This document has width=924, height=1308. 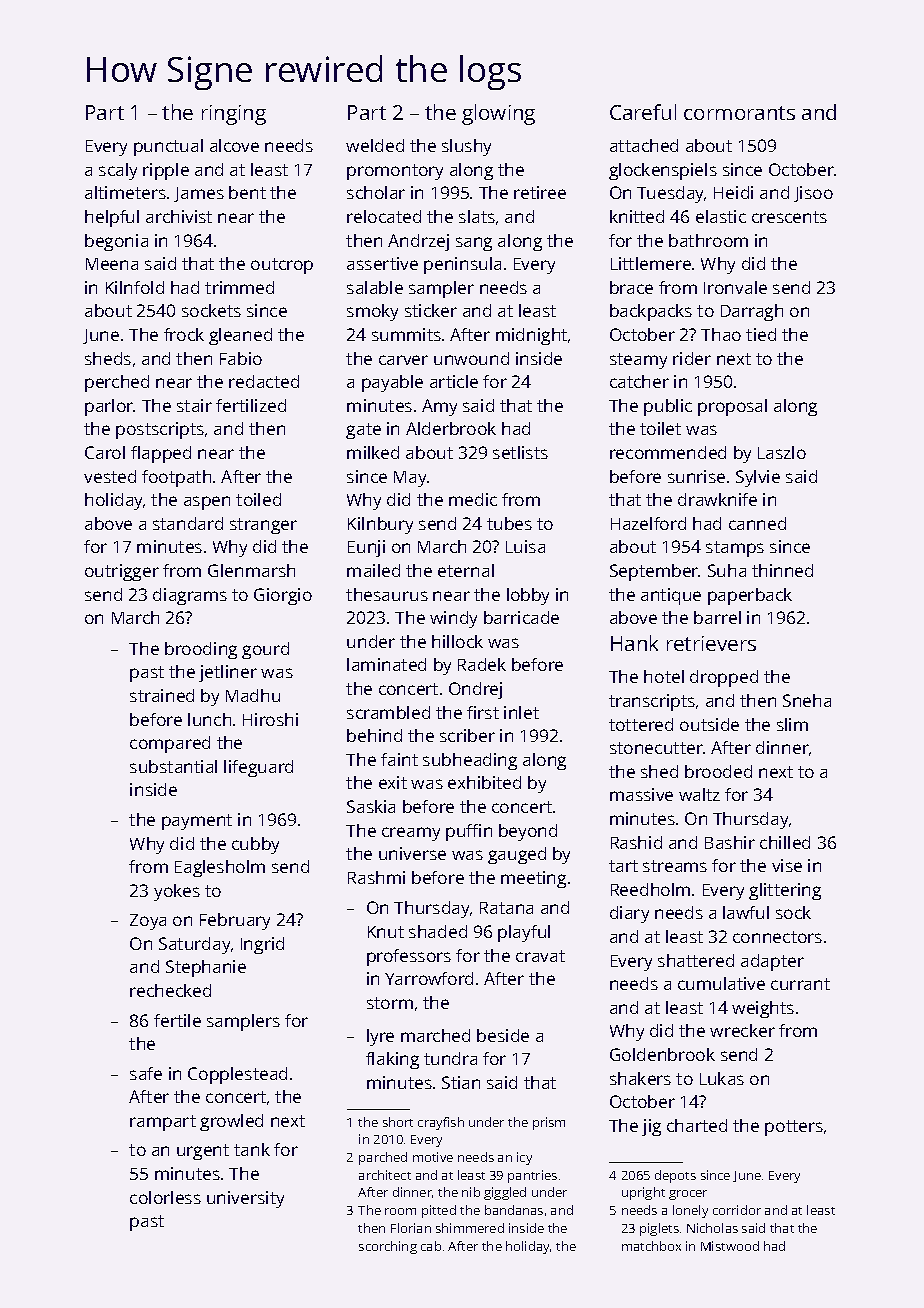 I want to click on welded, so click(x=375, y=145).
